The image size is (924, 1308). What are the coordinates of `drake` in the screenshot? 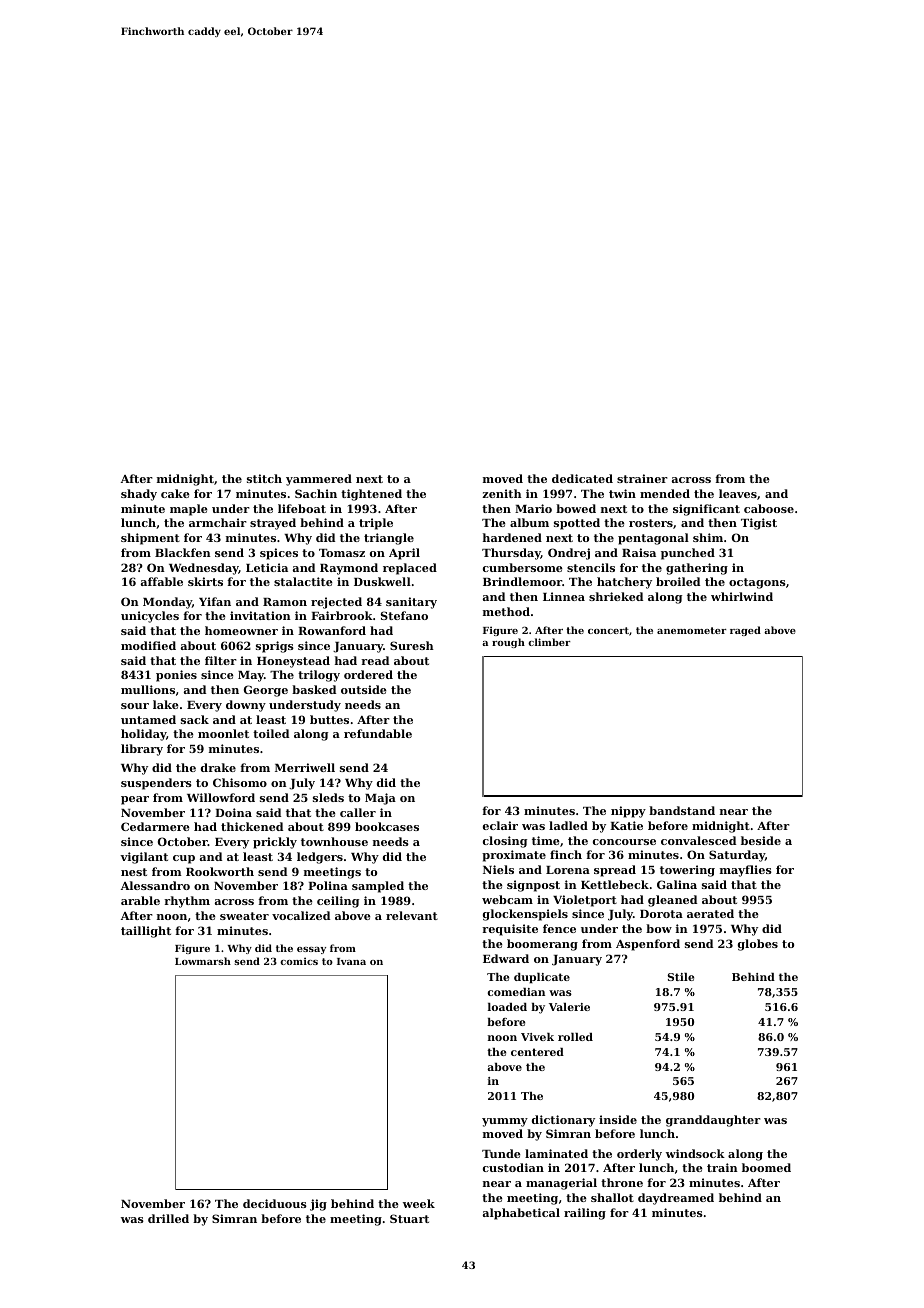 It's located at (218, 767).
